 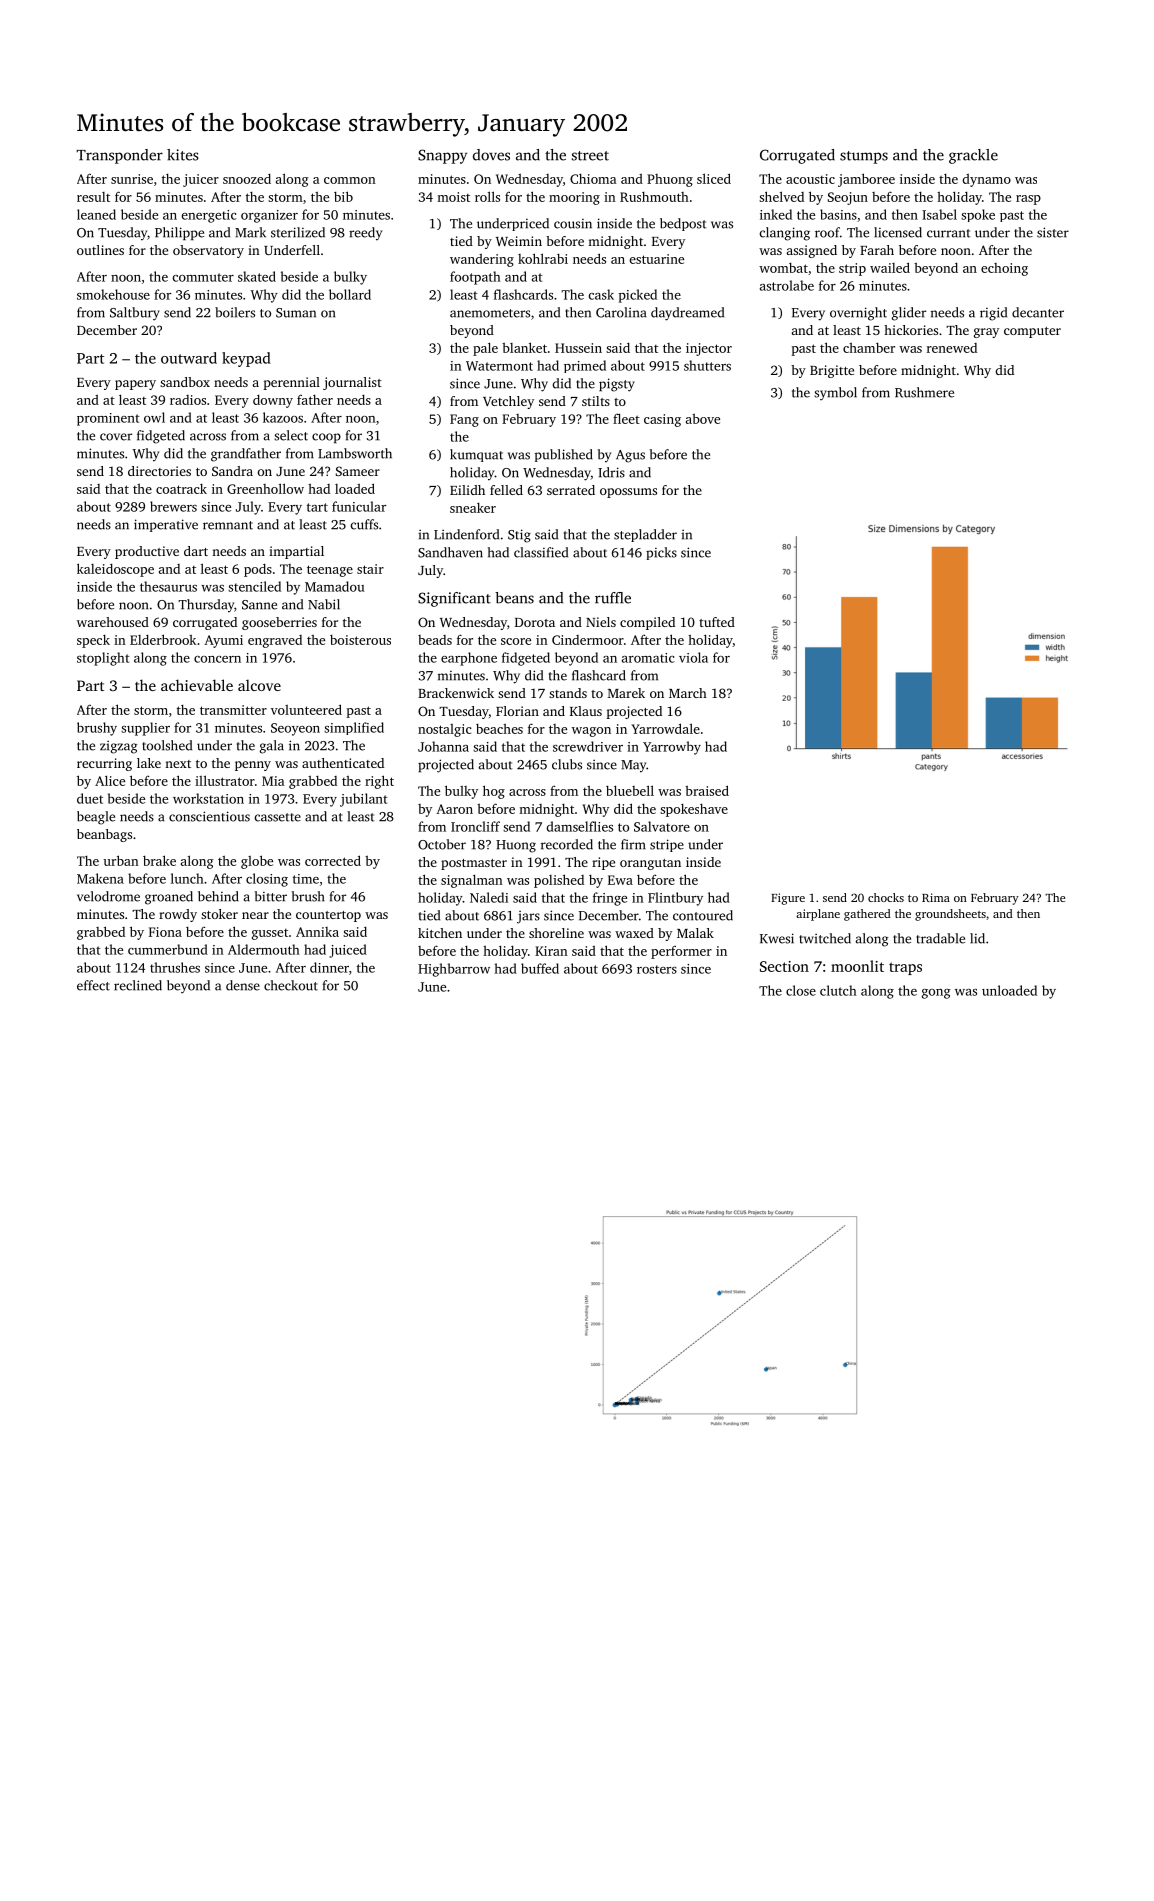 I want to click on shutters, so click(x=707, y=365).
